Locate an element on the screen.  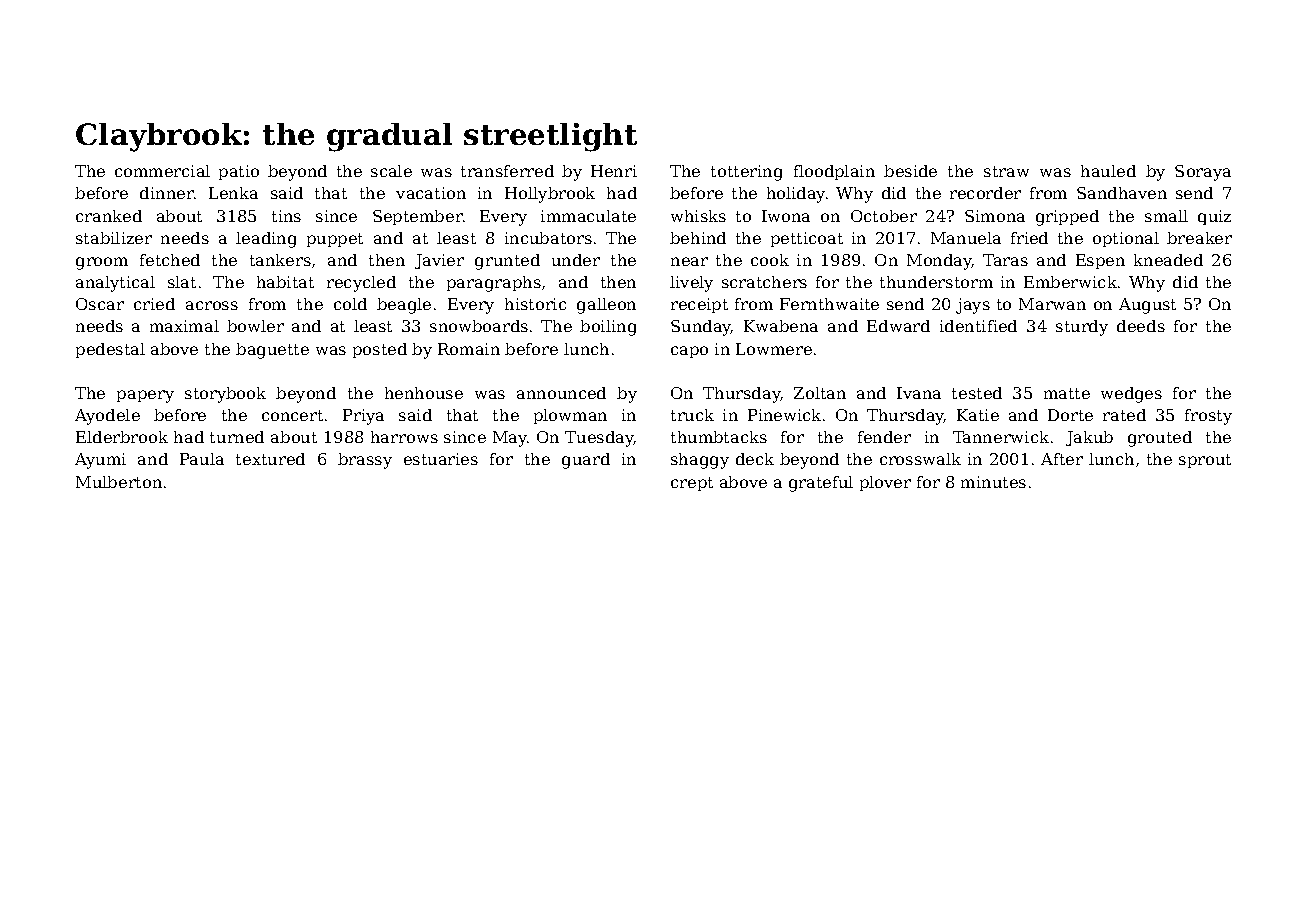
Ayodele is located at coordinates (107, 417).
